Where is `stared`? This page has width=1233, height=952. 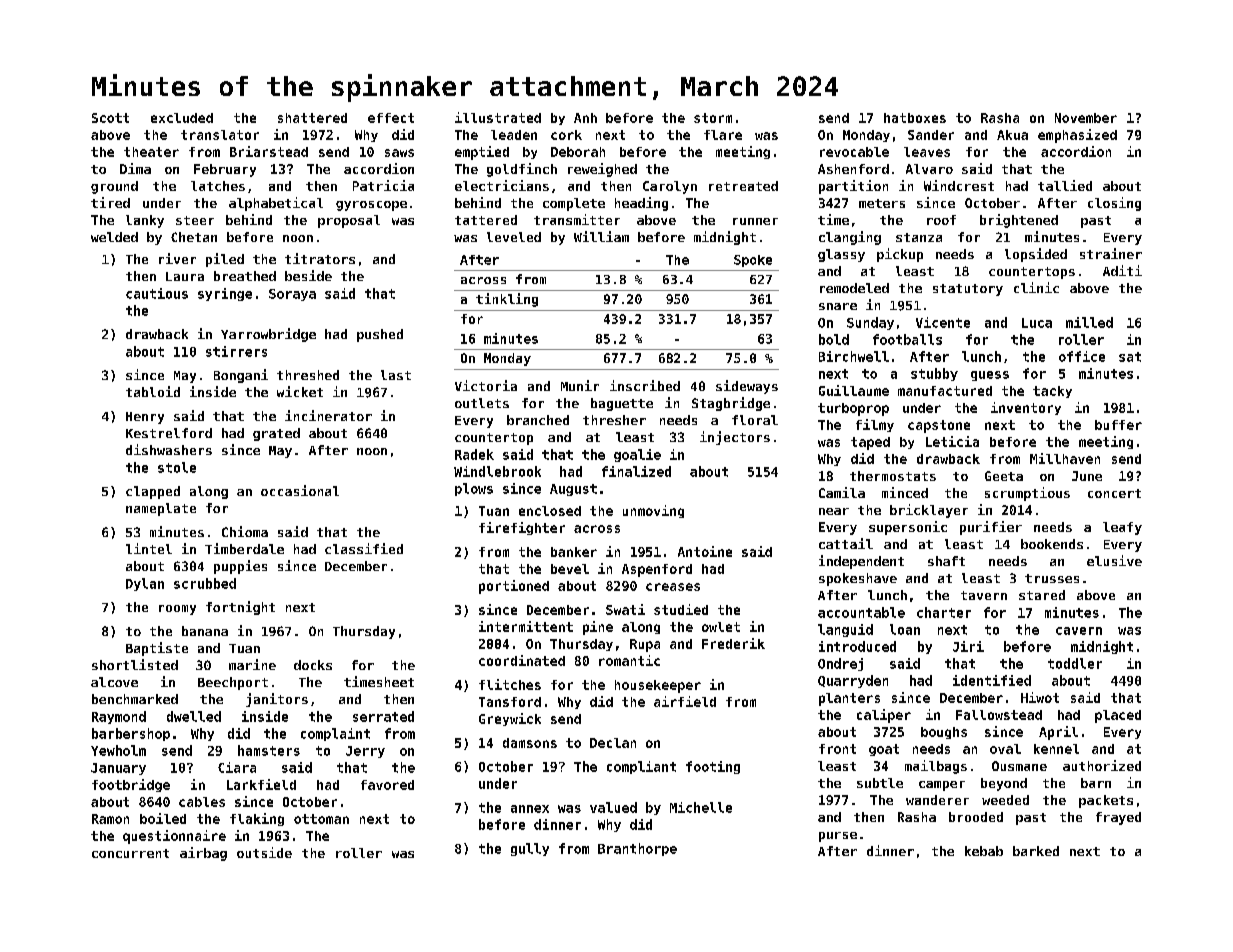
stared is located at coordinates (1042, 595).
